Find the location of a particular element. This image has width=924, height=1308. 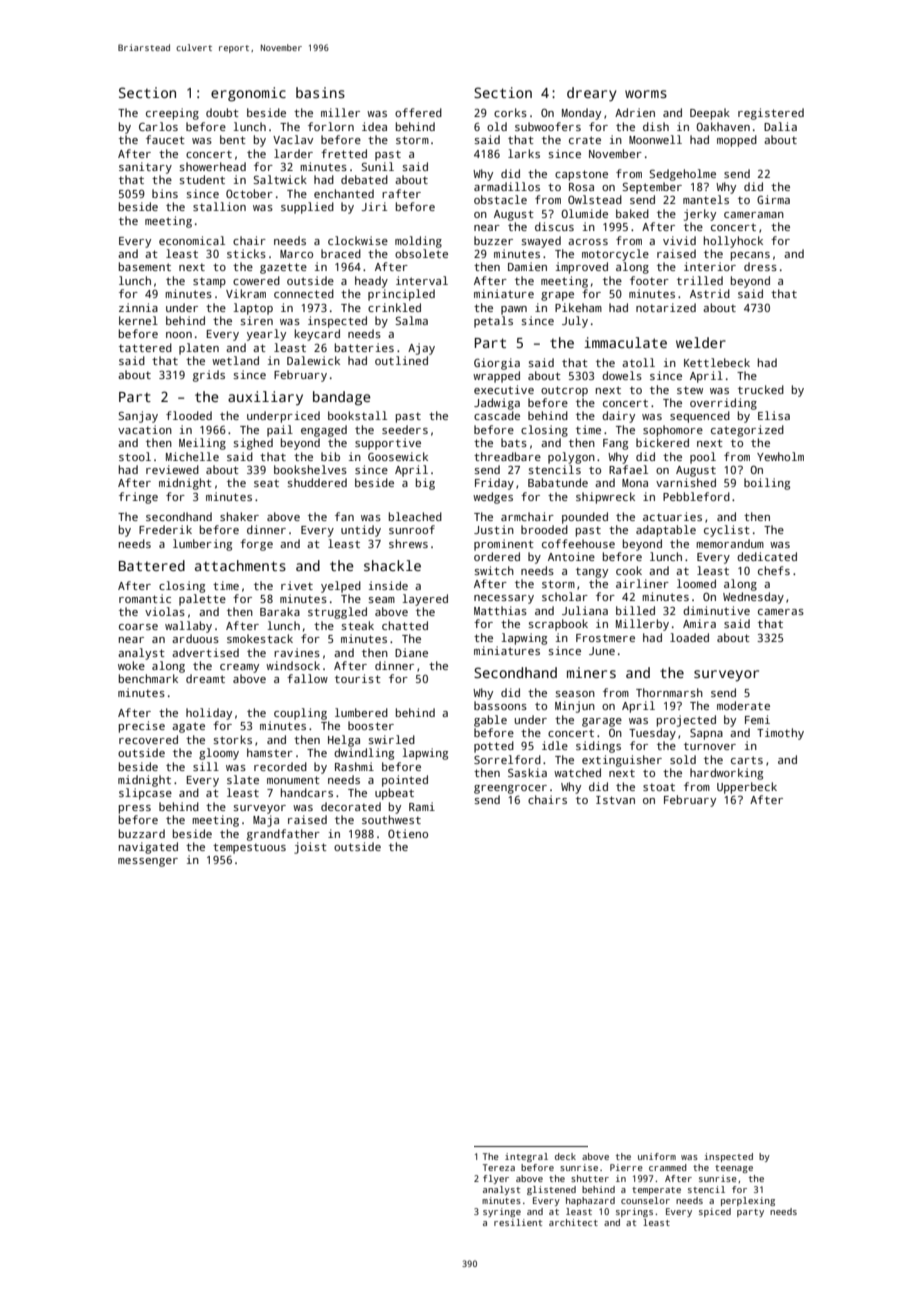

creeping is located at coordinates (172, 114).
